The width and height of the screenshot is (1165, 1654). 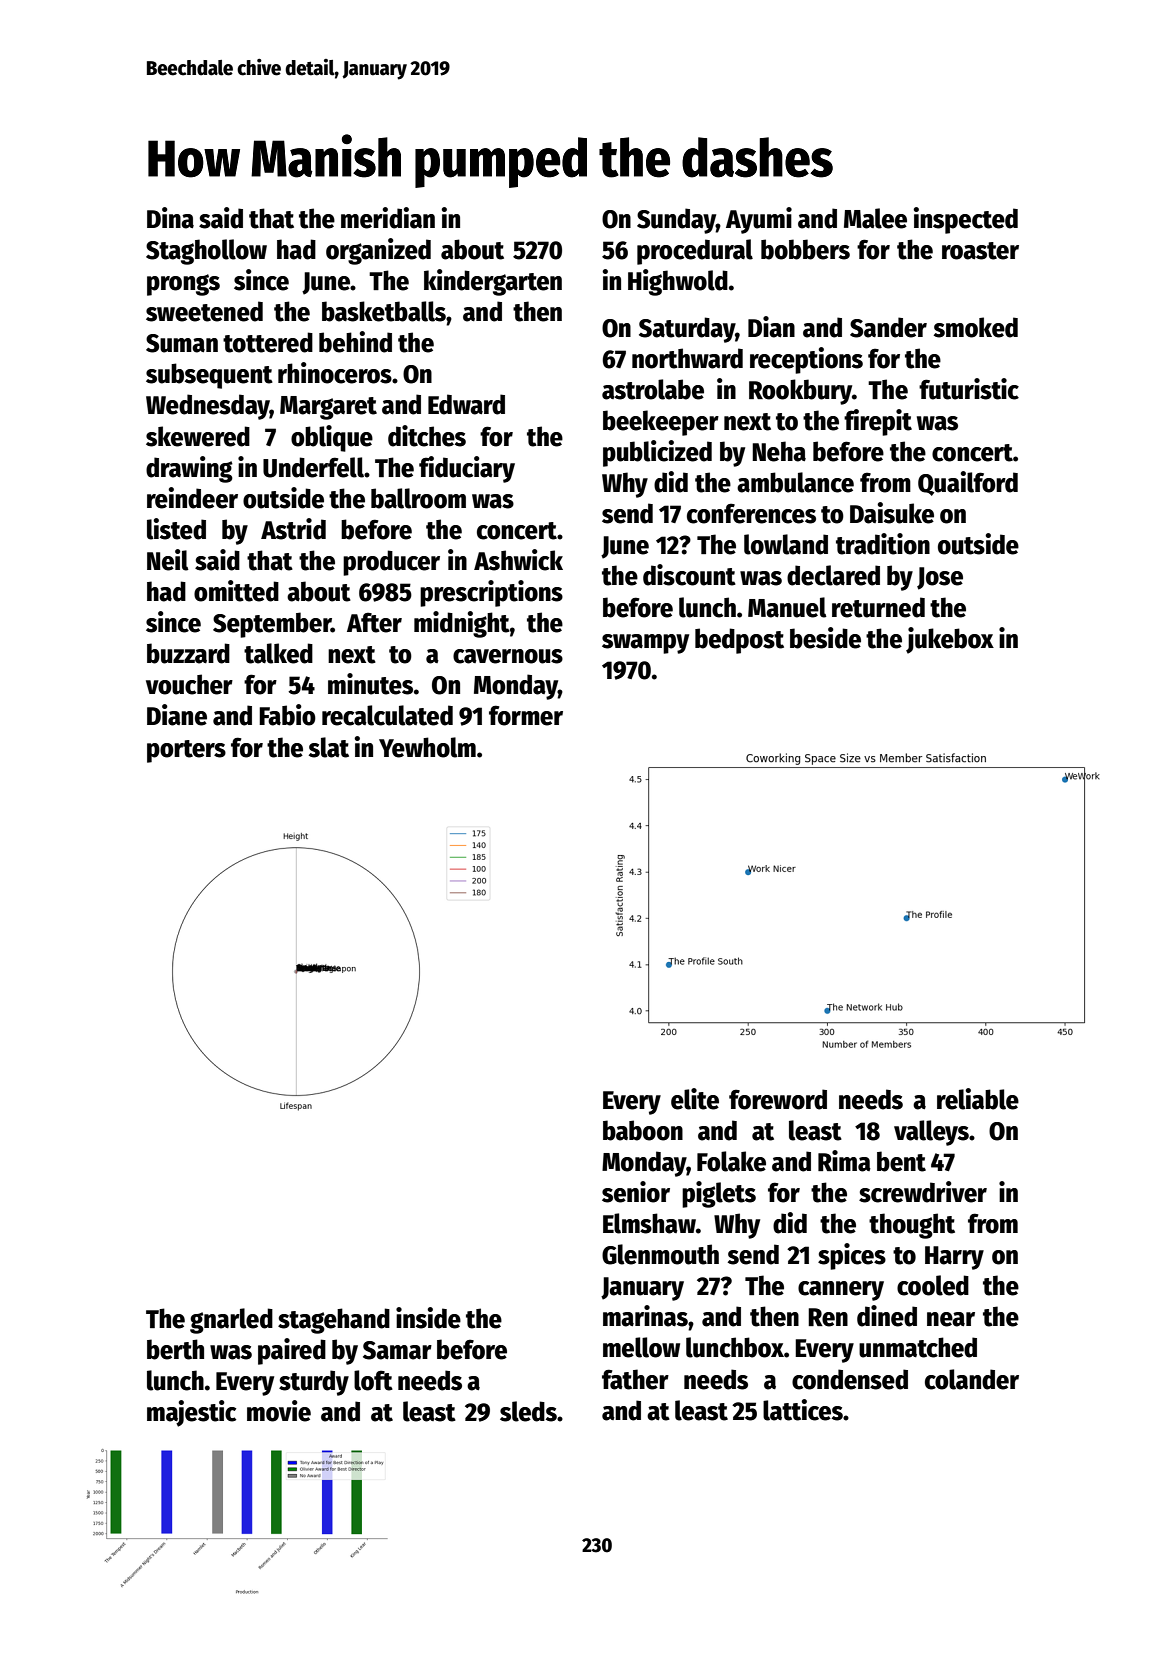 I want to click on lattices, so click(x=803, y=1410).
